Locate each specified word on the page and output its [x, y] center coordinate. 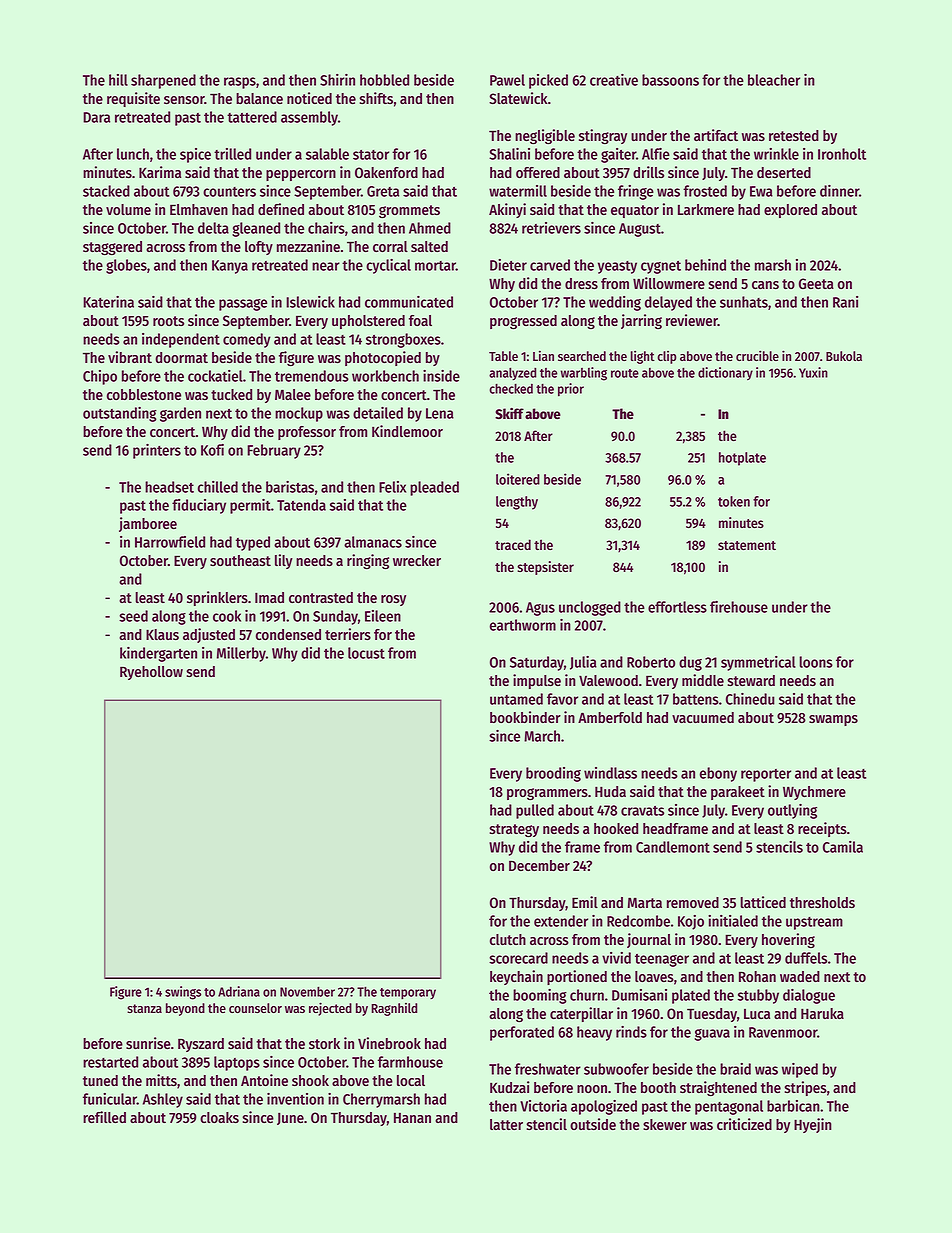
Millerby [241, 654]
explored [790, 211]
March [542, 736]
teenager [662, 960]
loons [816, 662]
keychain [516, 977]
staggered [112, 248]
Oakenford [386, 173]
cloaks [219, 1118]
